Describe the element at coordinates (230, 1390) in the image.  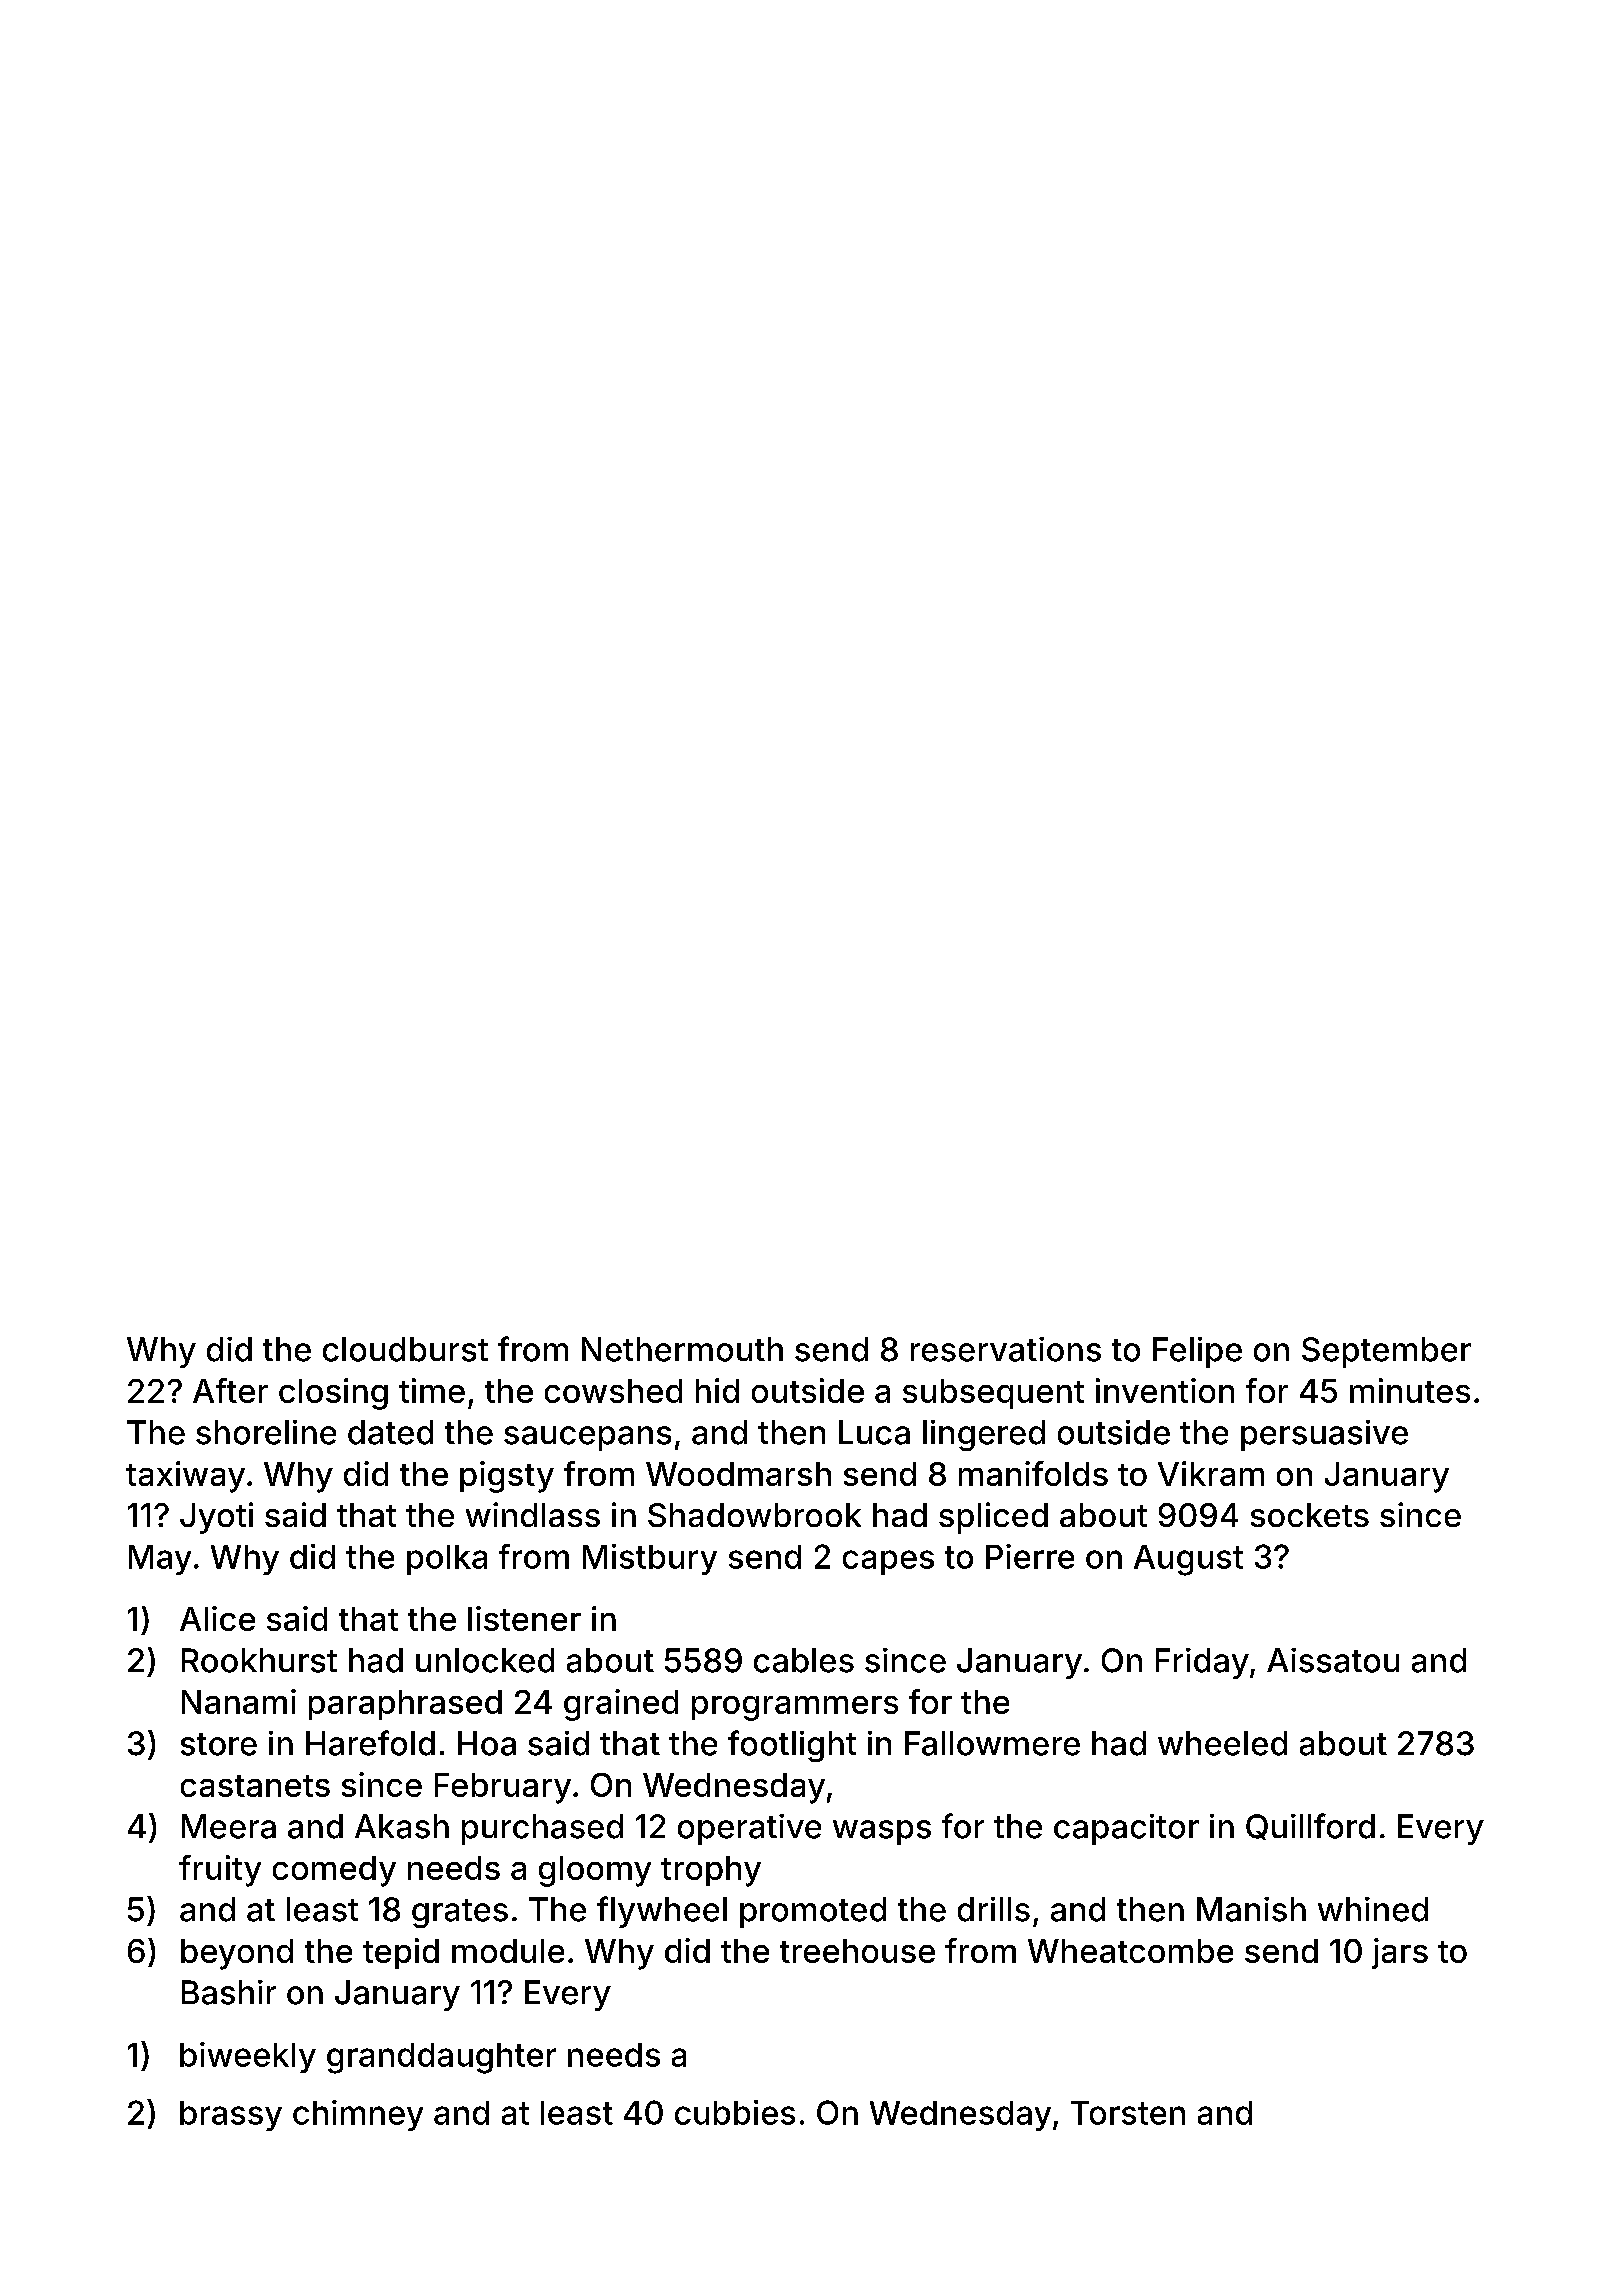
I see `After` at that location.
